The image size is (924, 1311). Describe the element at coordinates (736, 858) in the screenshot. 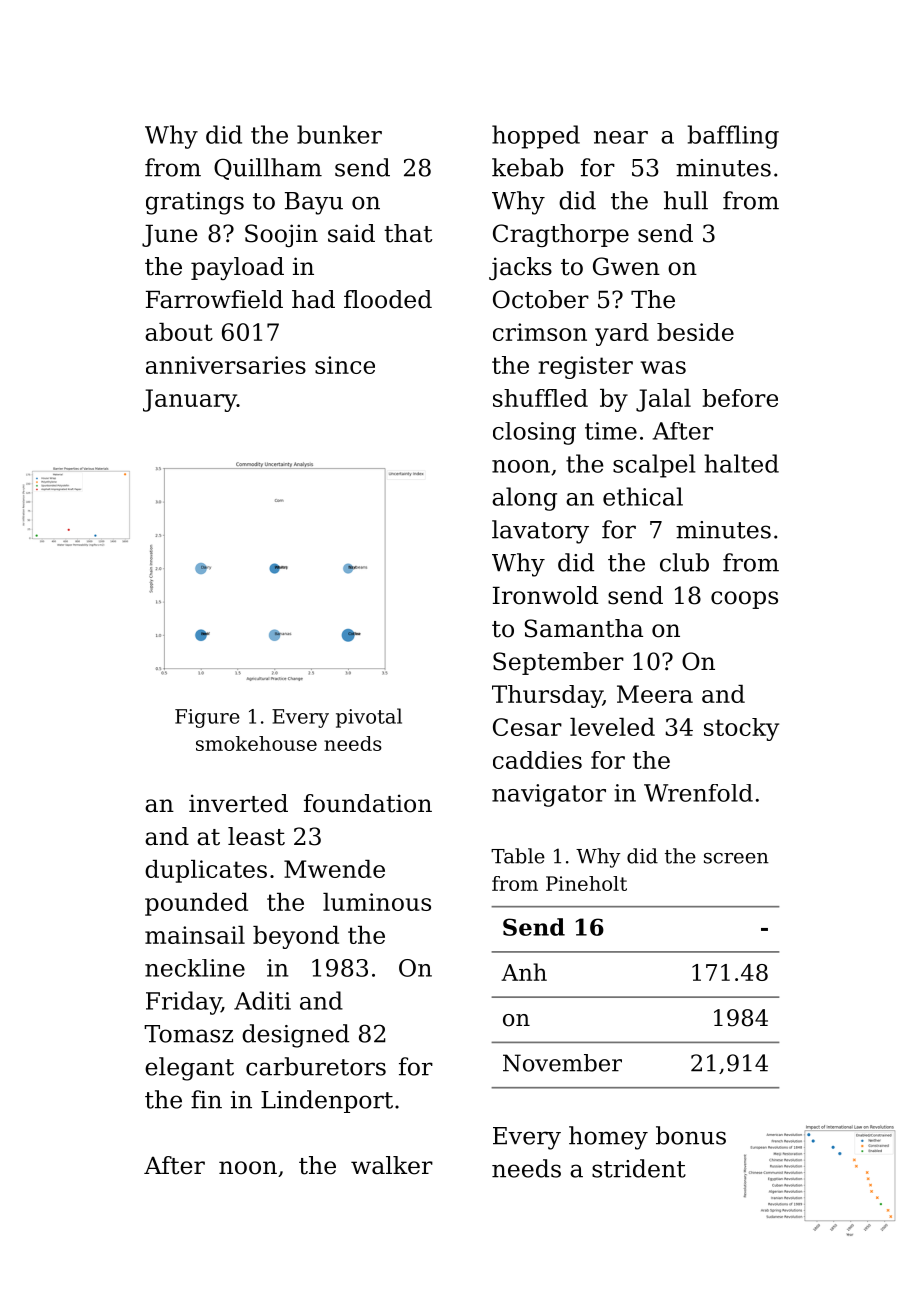

I see `screen` at that location.
